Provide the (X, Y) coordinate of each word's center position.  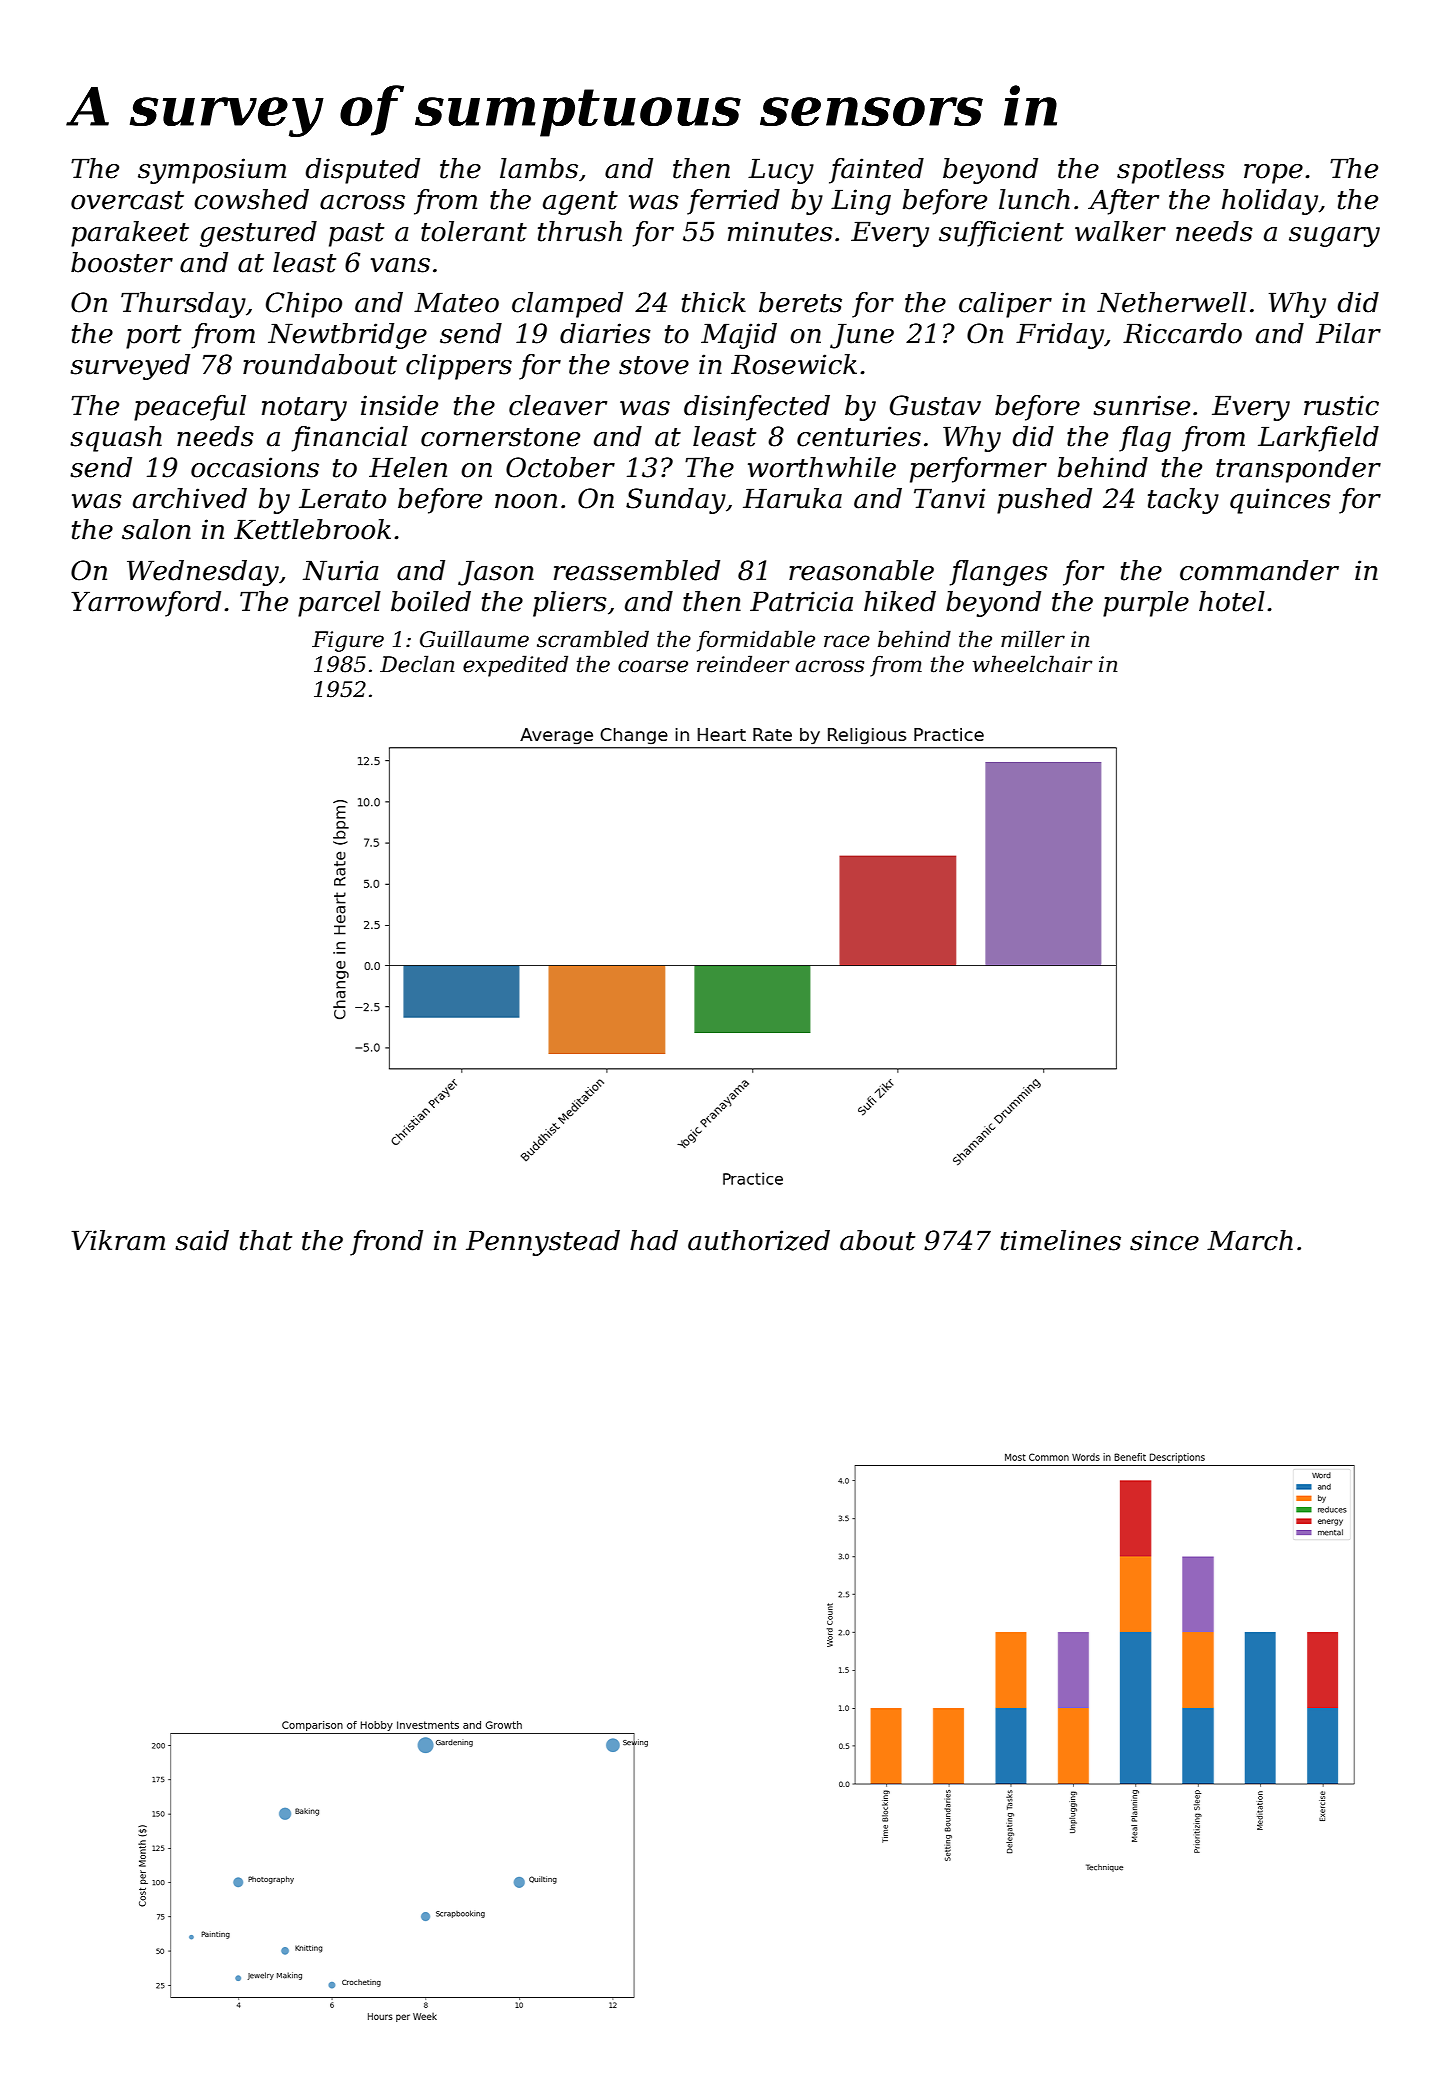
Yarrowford (146, 604)
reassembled (637, 570)
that (266, 1240)
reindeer (743, 664)
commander (1259, 570)
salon (156, 529)
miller (1033, 639)
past (356, 235)
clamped (567, 305)
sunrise (1141, 405)
